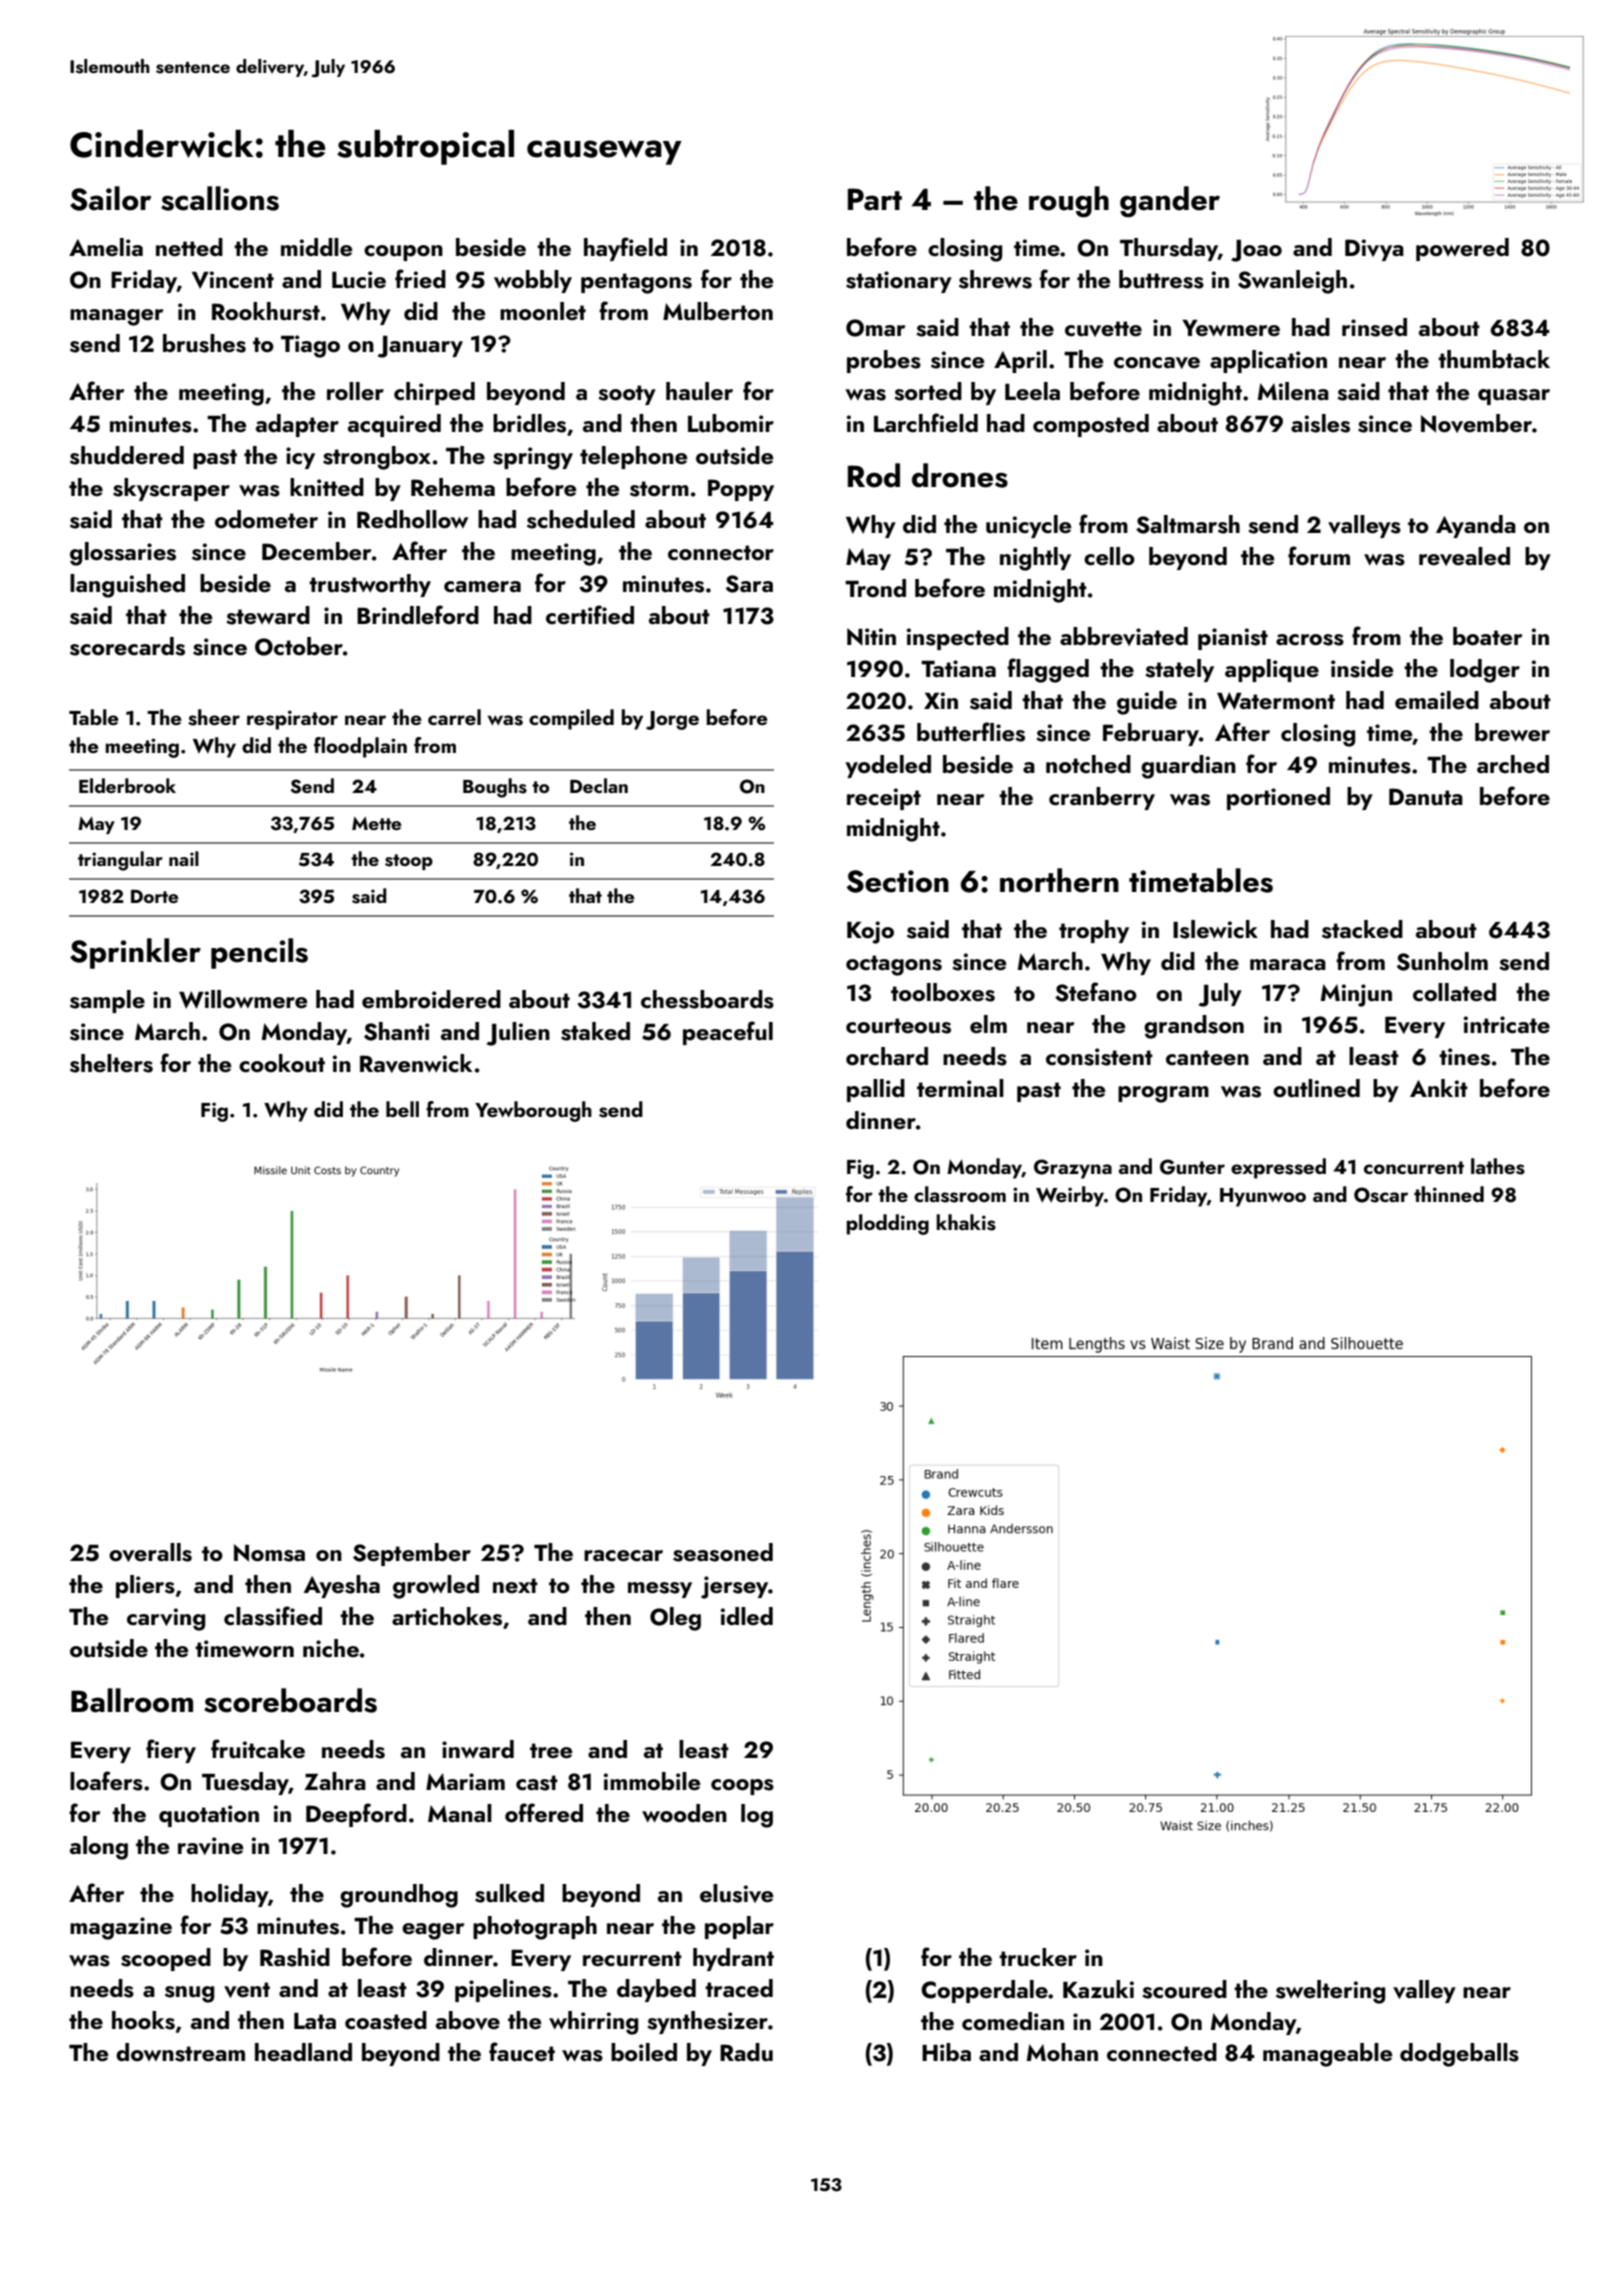 The image size is (1620, 2292). I want to click on Ayanda, so click(1476, 526).
